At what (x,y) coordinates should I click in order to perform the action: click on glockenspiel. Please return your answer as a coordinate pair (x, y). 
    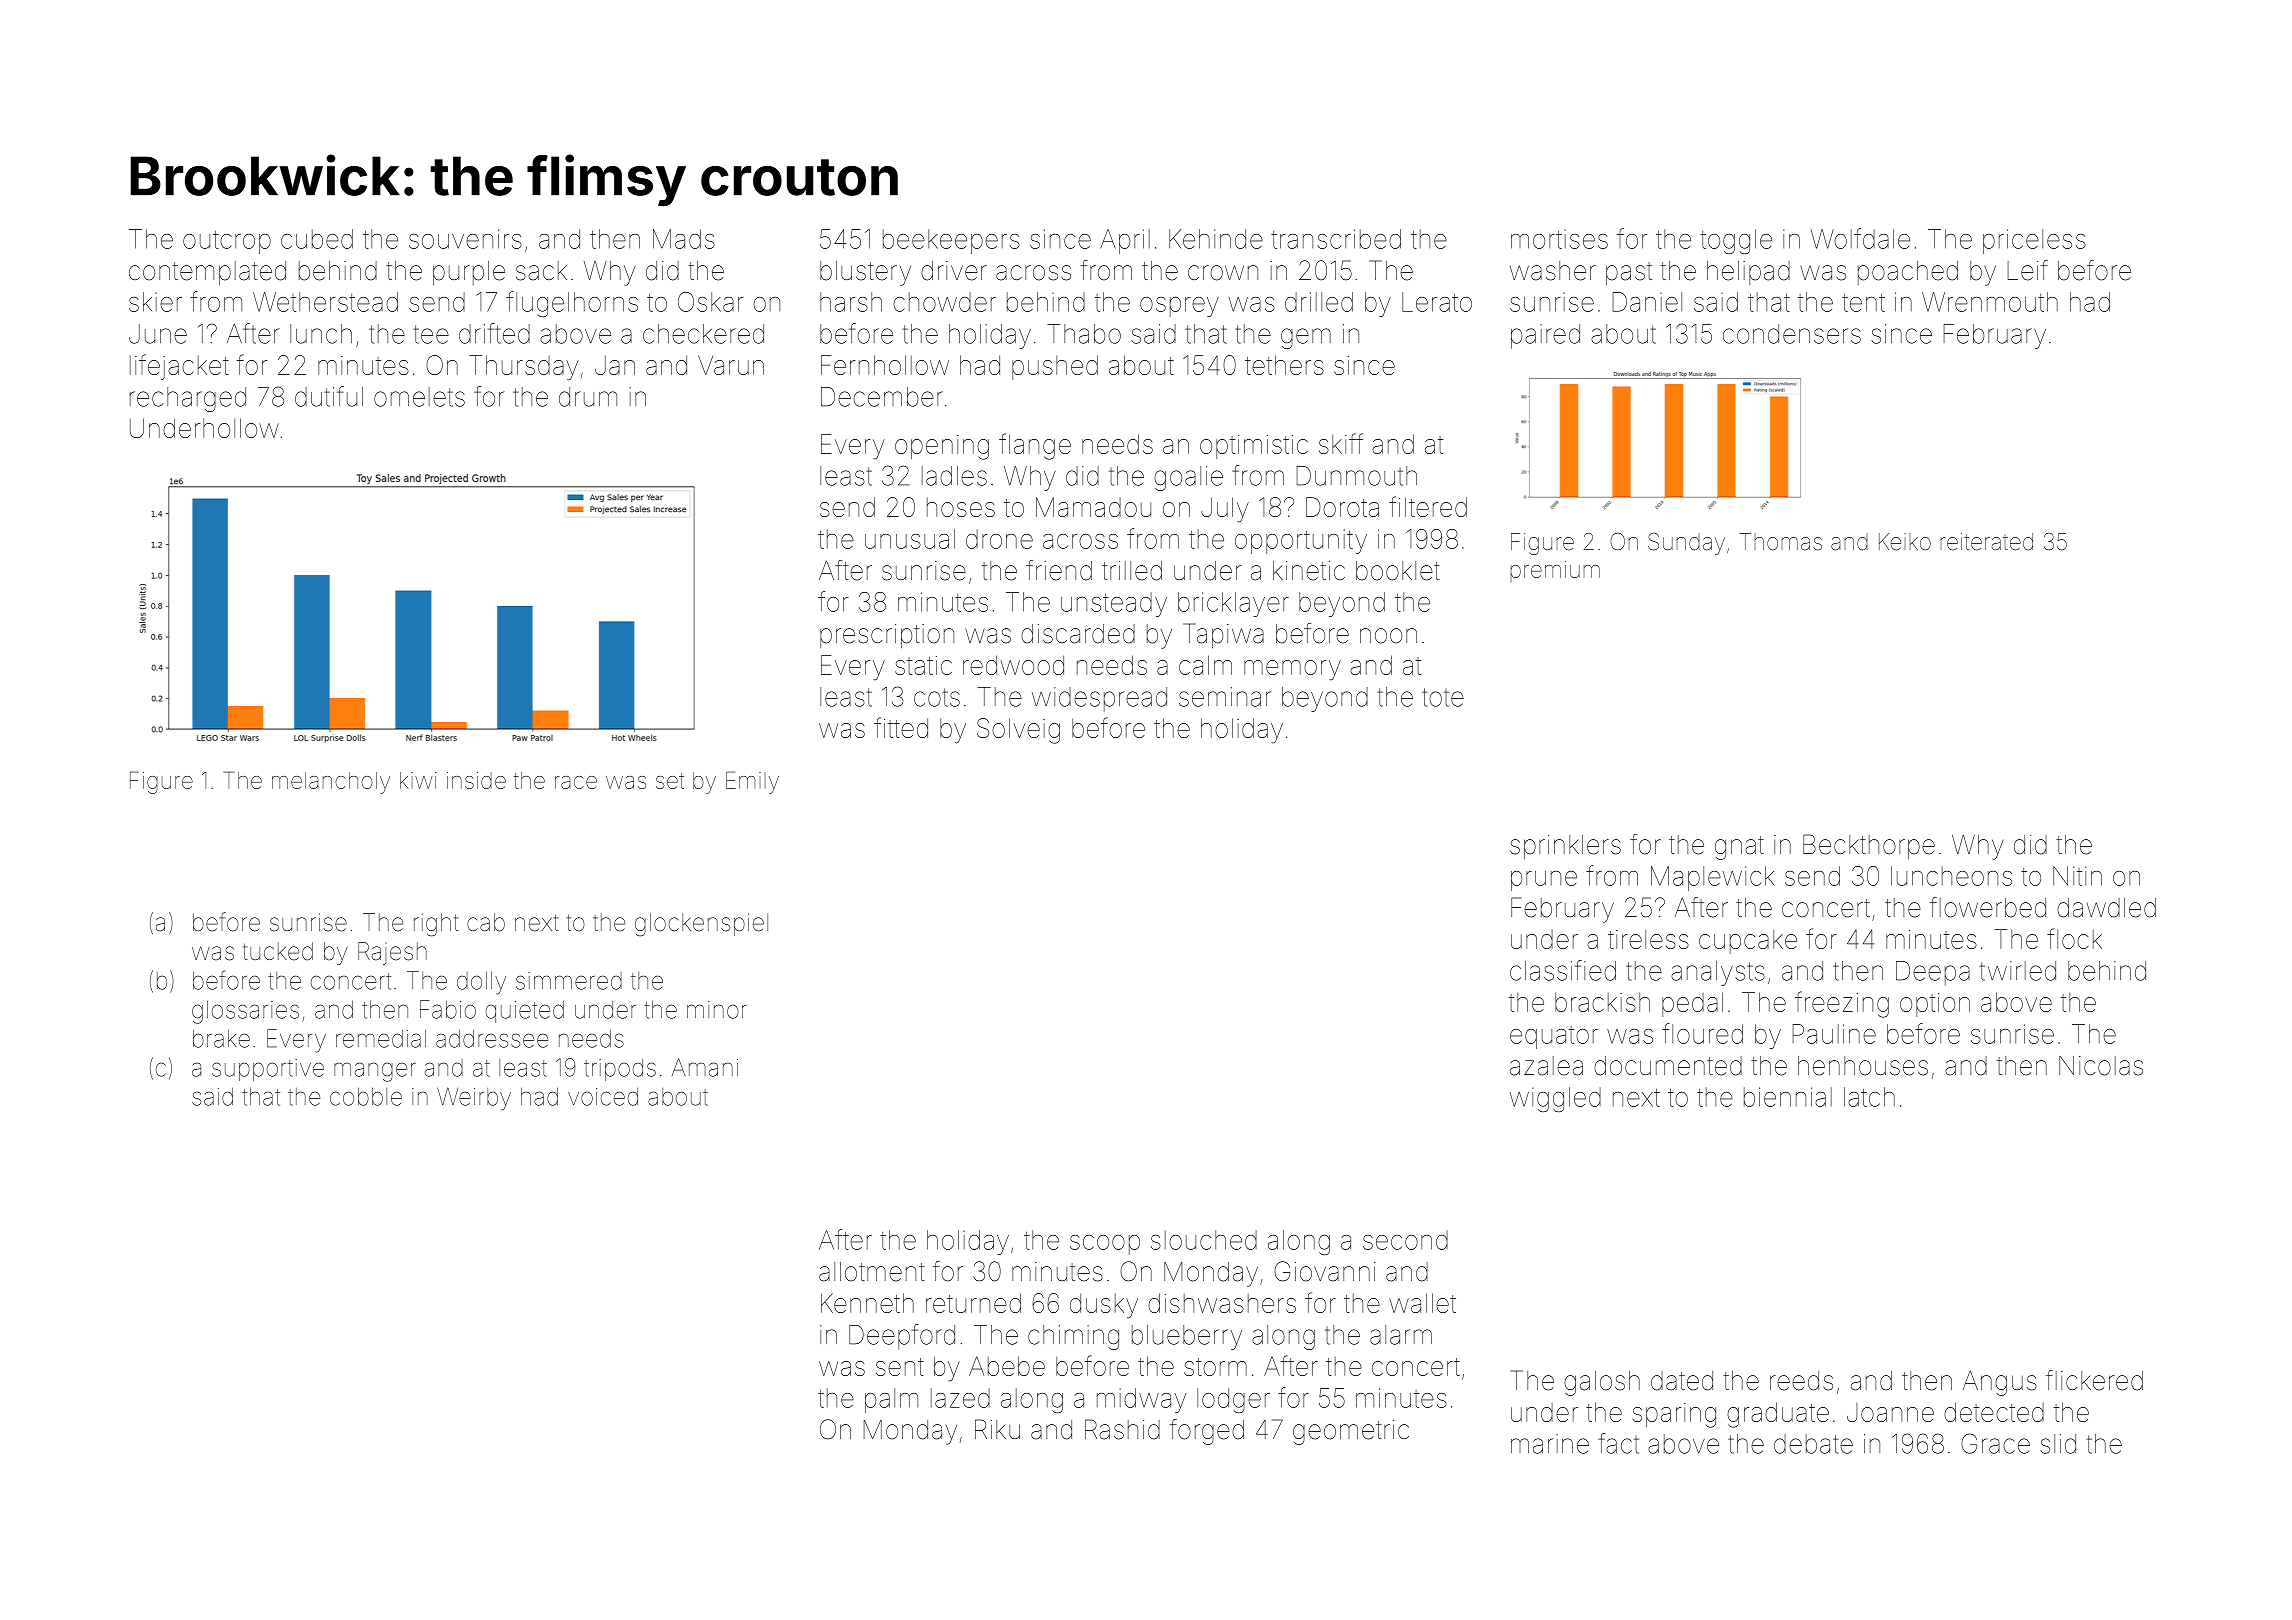
    Looking at the image, I should click on (701, 925).
